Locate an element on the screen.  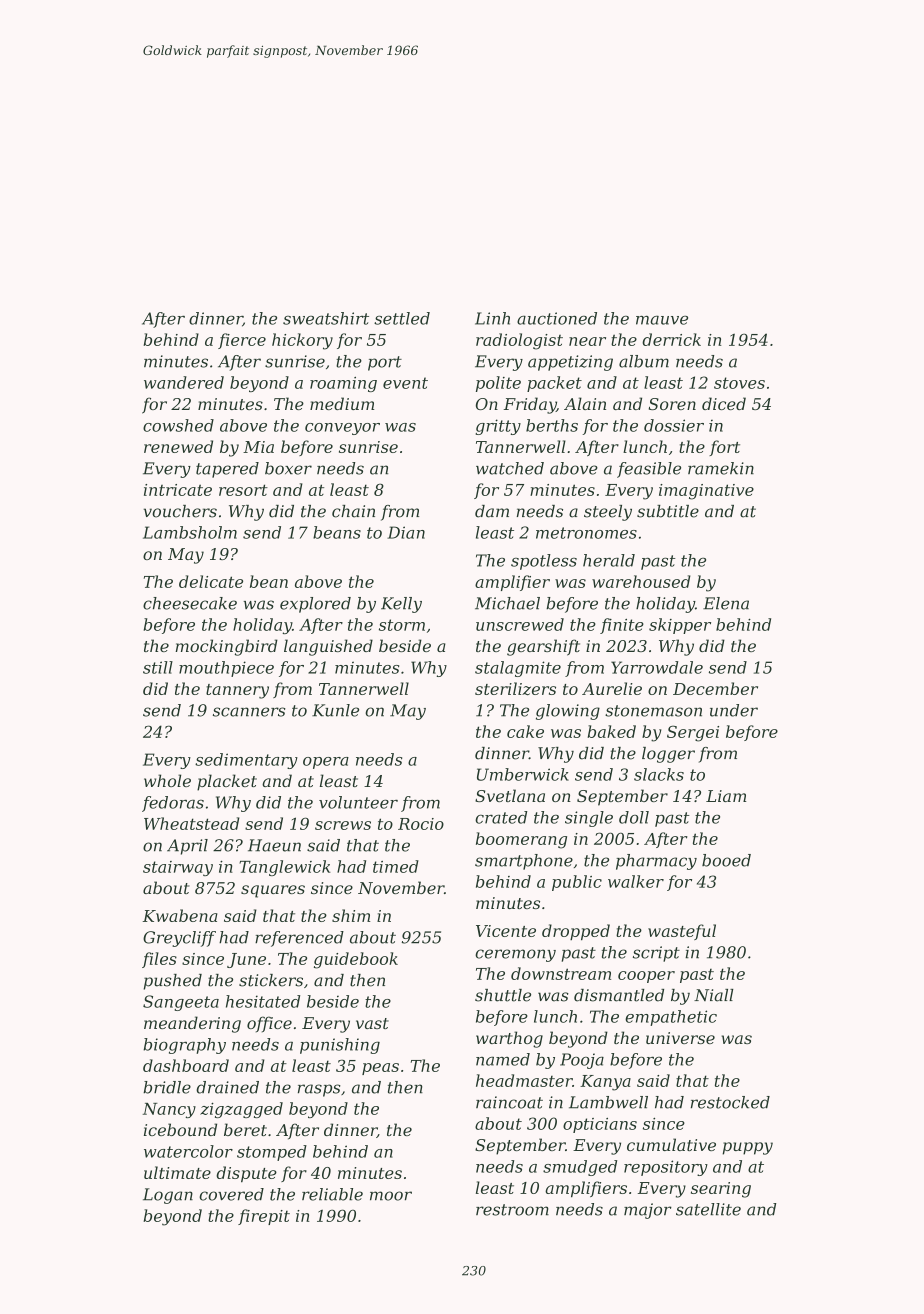
firepit is located at coordinates (264, 1217).
